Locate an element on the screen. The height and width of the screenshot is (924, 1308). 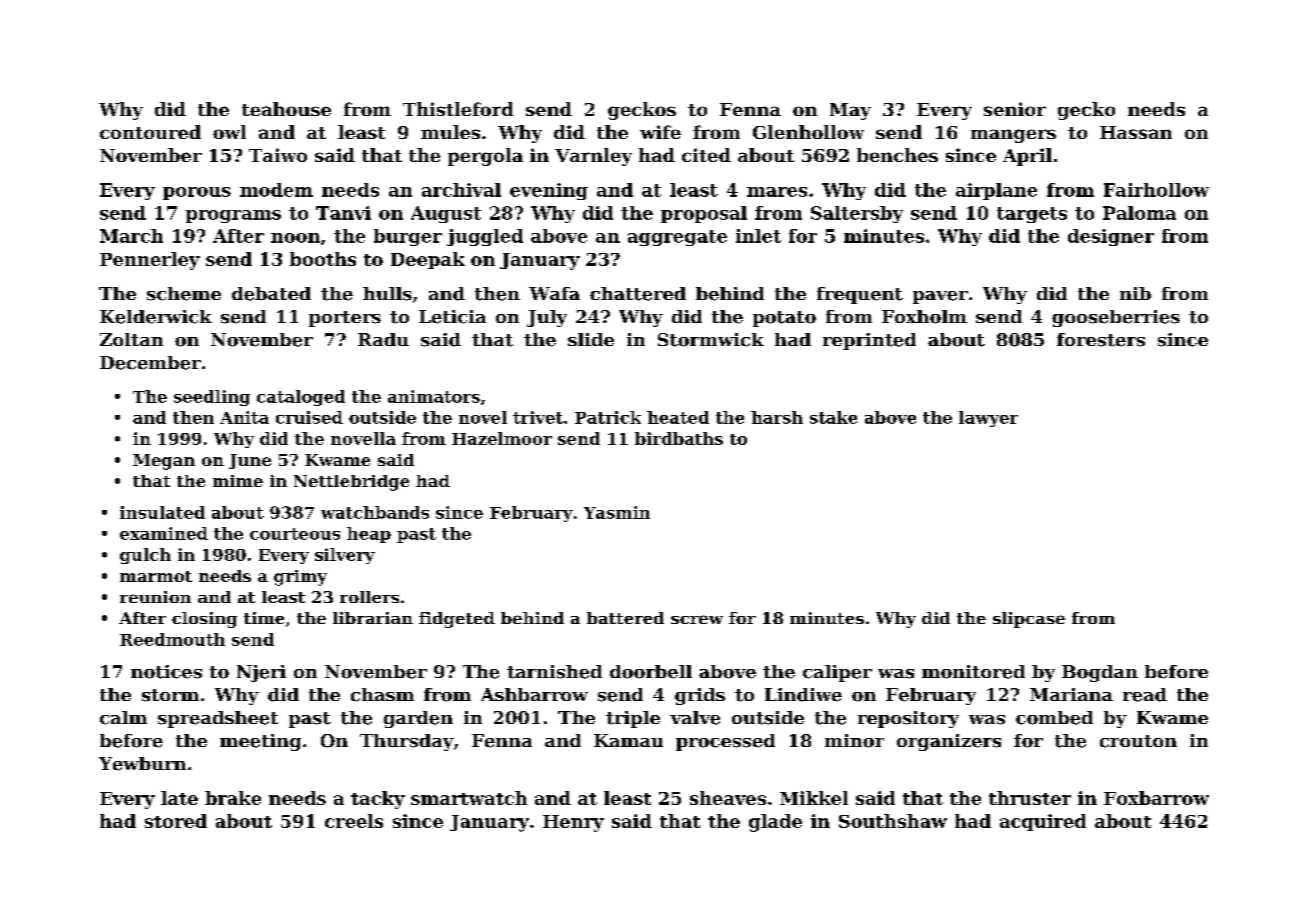
porous is located at coordinates (197, 193).
